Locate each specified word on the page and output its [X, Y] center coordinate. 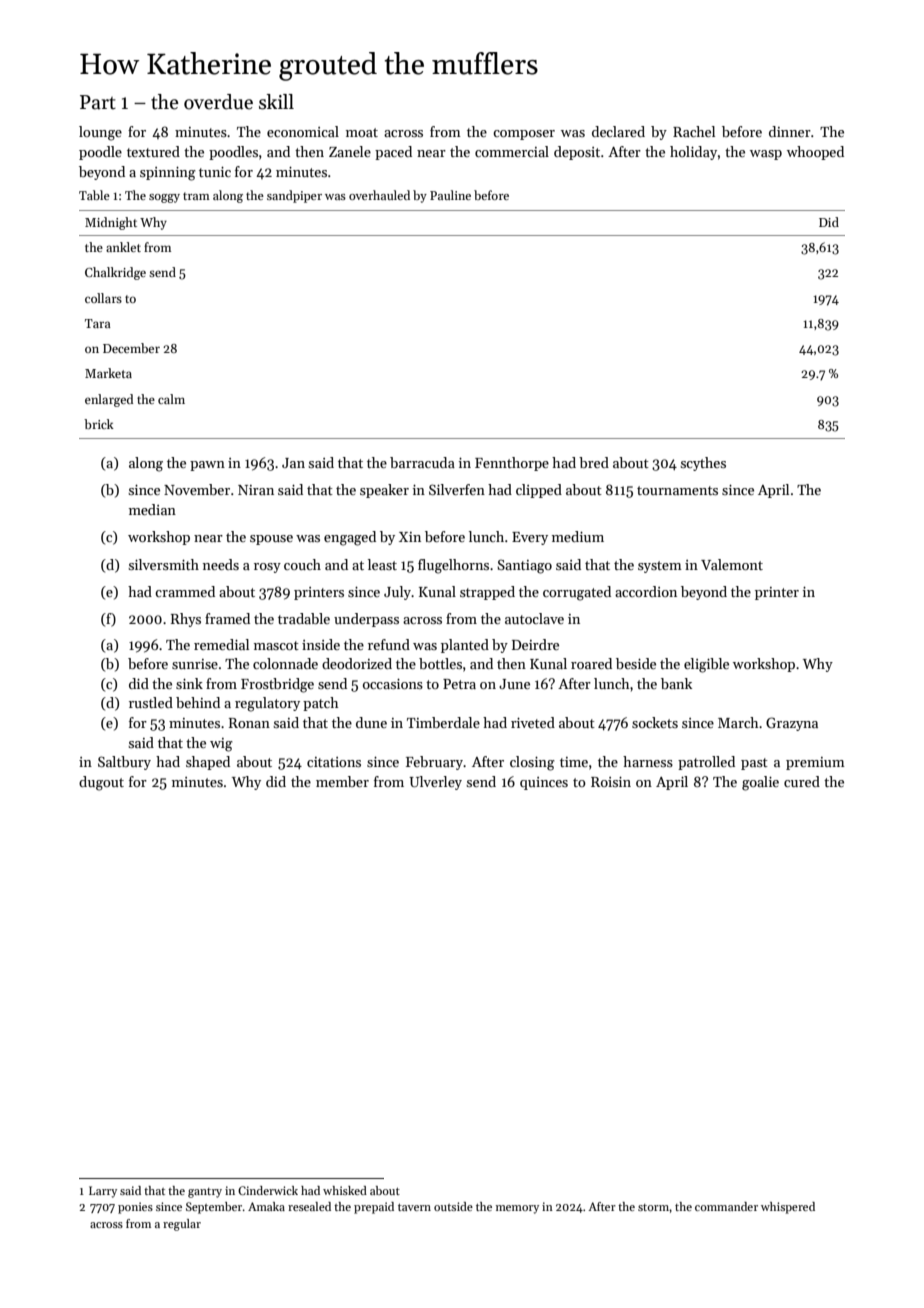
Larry [103, 1192]
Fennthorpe [512, 464]
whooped [815, 153]
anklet [123, 247]
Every [530, 538]
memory [517, 1209]
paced [393, 153]
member [342, 781]
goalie [760, 783]
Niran [256, 490]
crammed [185, 591]
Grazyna [792, 724]
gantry [205, 1193]
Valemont [732, 564]
